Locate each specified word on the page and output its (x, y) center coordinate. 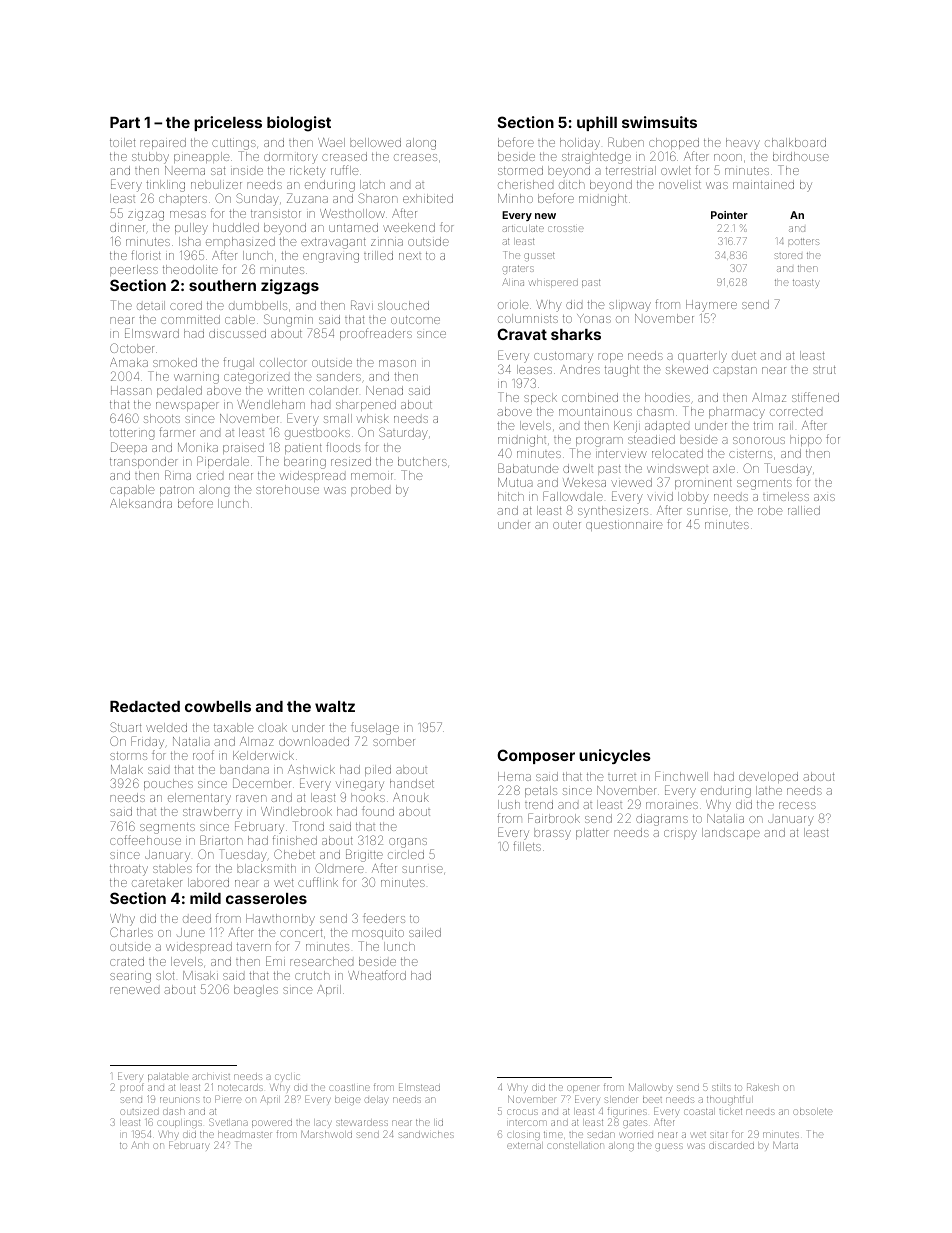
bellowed (375, 142)
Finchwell (681, 776)
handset (412, 783)
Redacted (145, 706)
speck (540, 398)
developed (768, 777)
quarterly (702, 357)
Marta (785, 1145)
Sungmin (288, 321)
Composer (536, 756)
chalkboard (795, 142)
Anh (140, 1144)
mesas (188, 214)
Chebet (294, 854)
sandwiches (426, 1135)
